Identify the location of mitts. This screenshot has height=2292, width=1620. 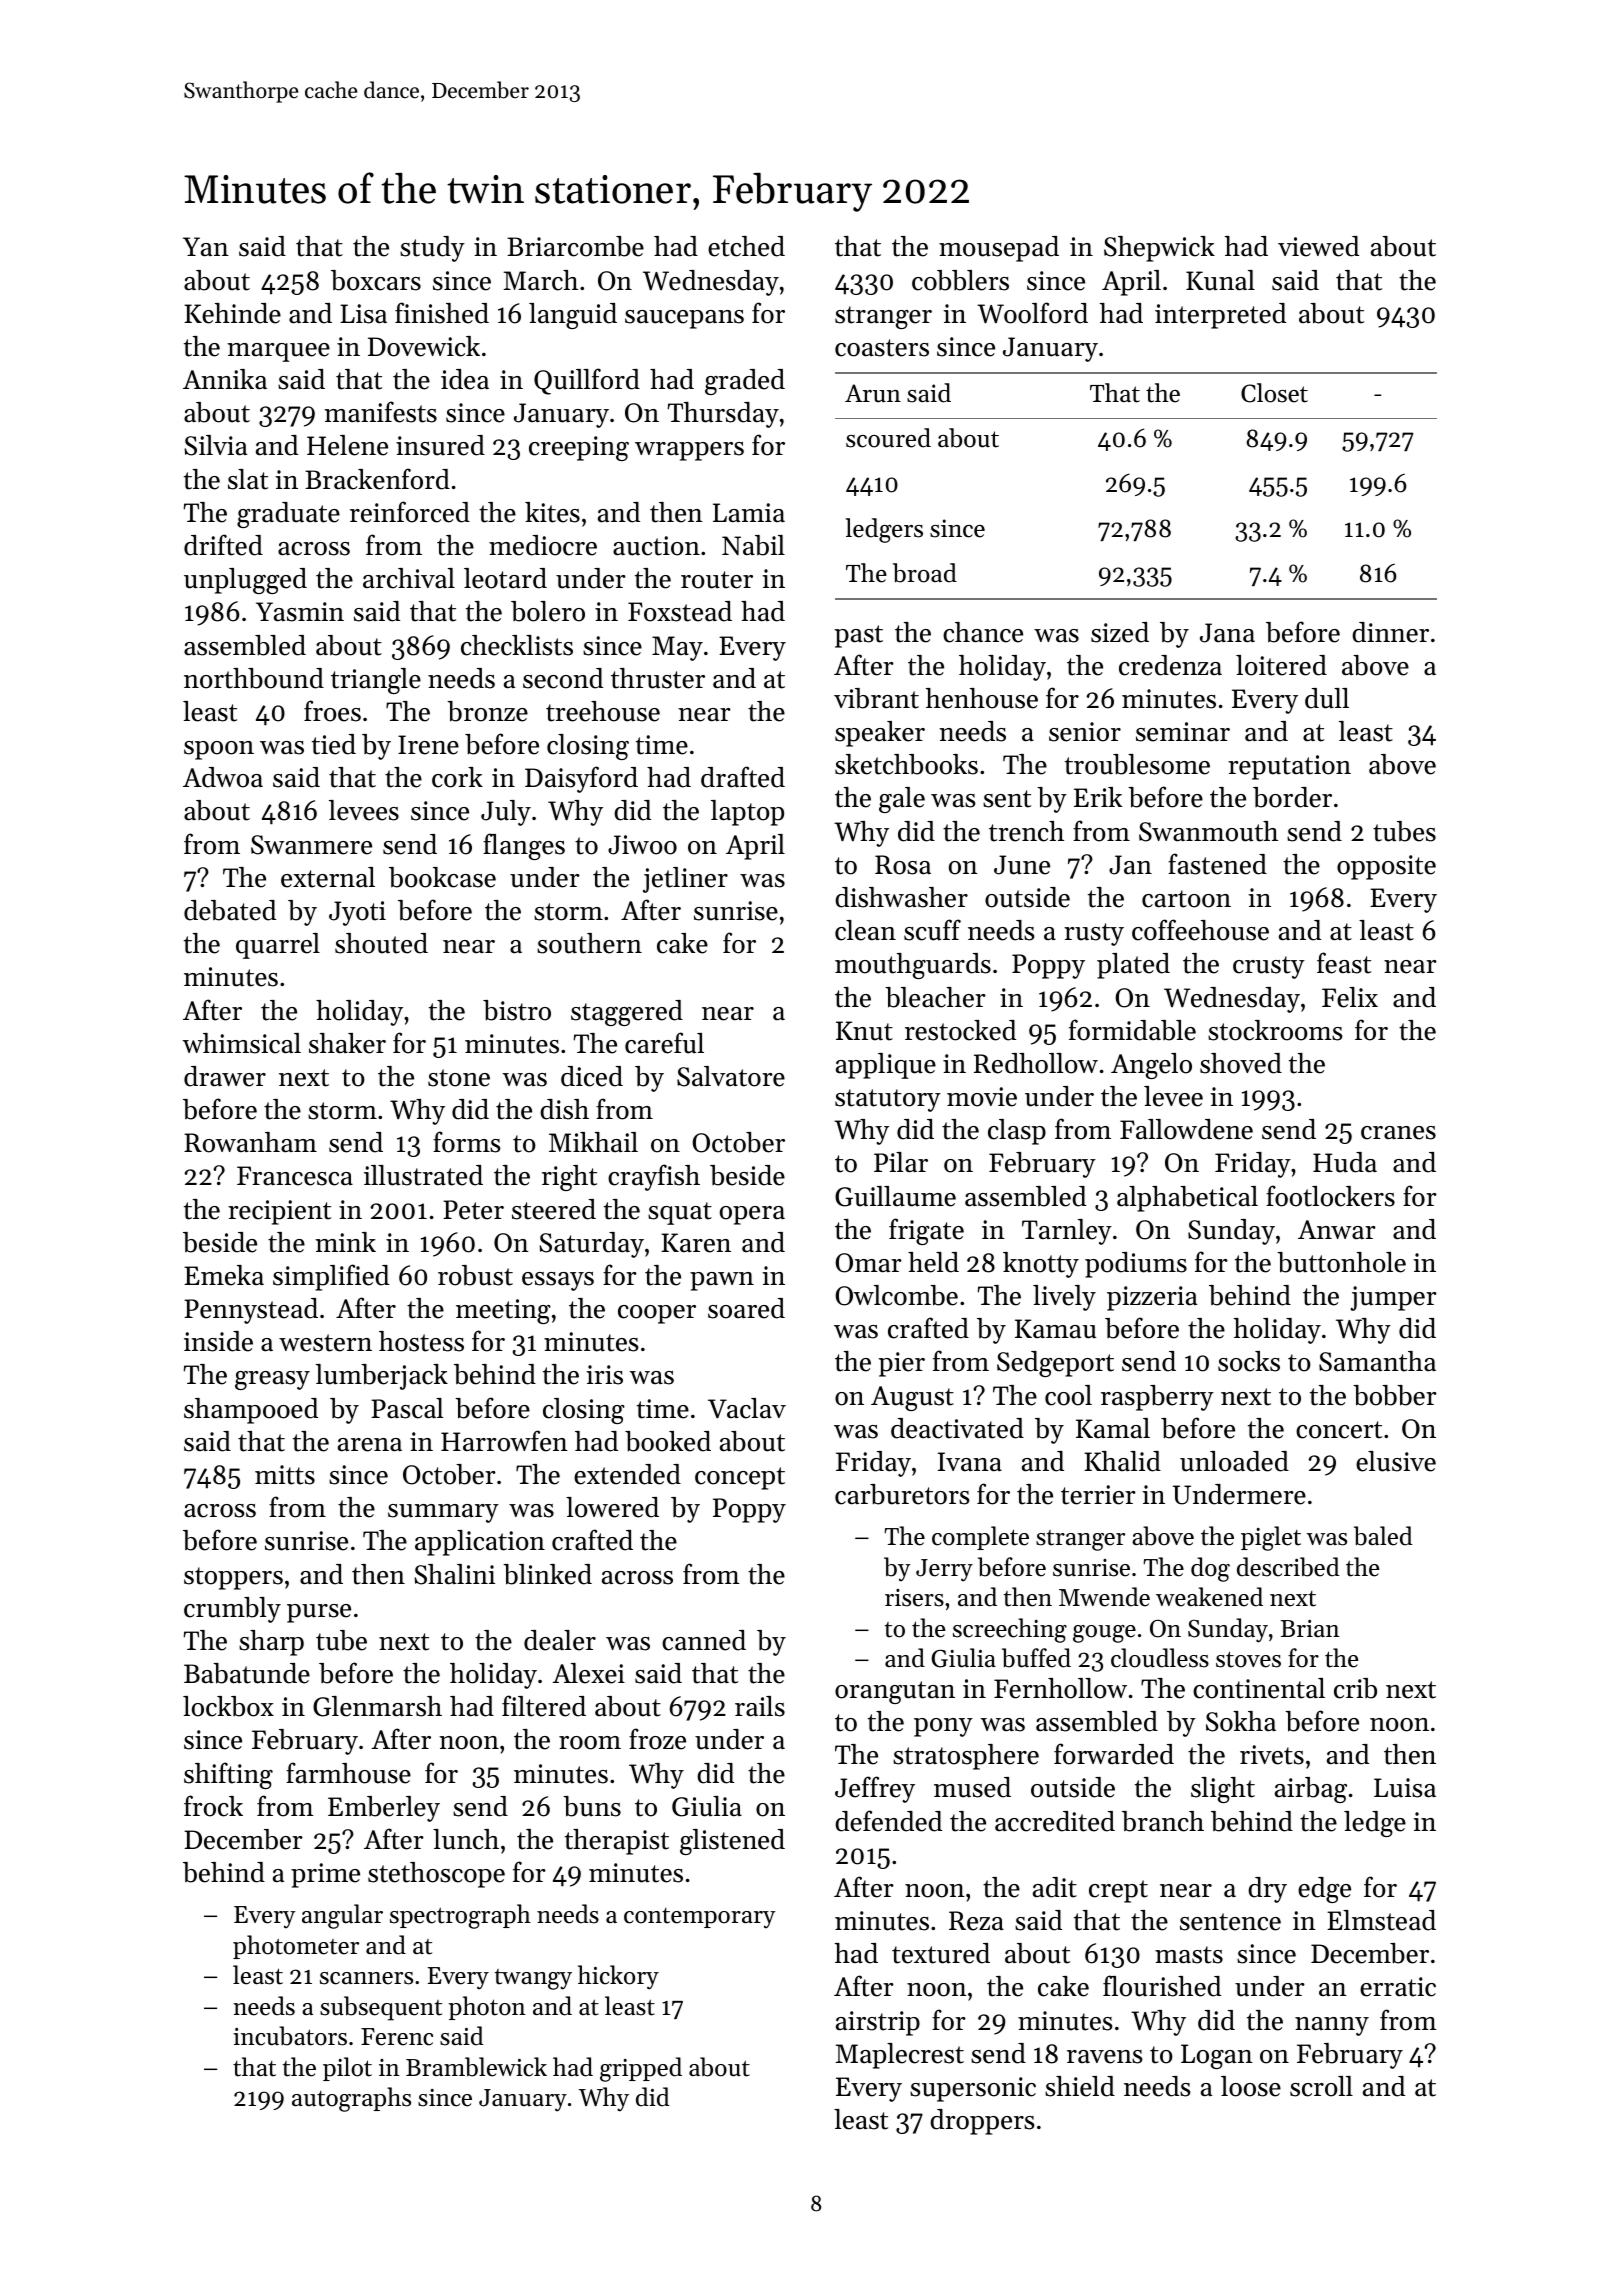
(285, 1475).
